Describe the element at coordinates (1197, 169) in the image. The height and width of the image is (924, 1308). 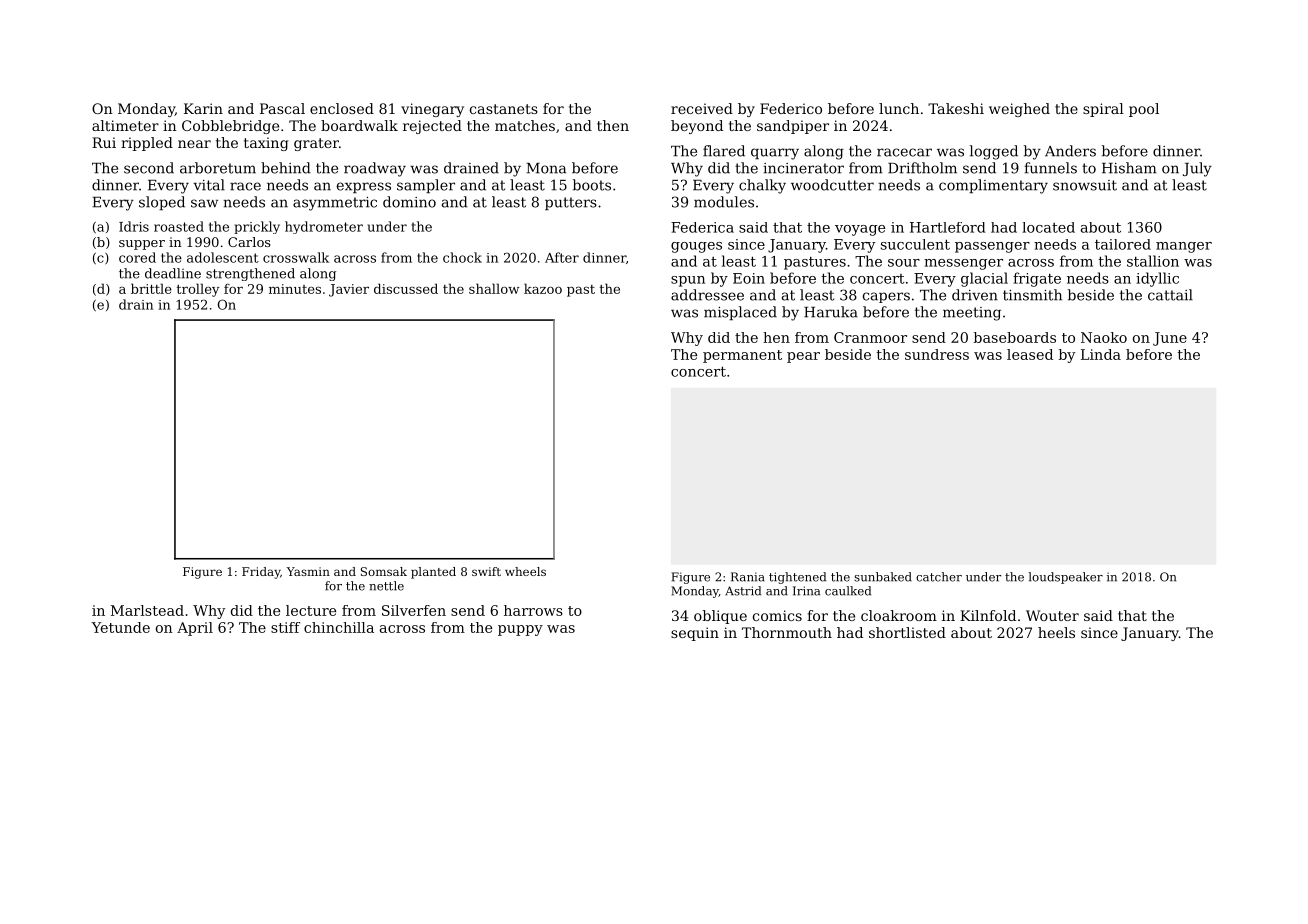
I see `July` at that location.
